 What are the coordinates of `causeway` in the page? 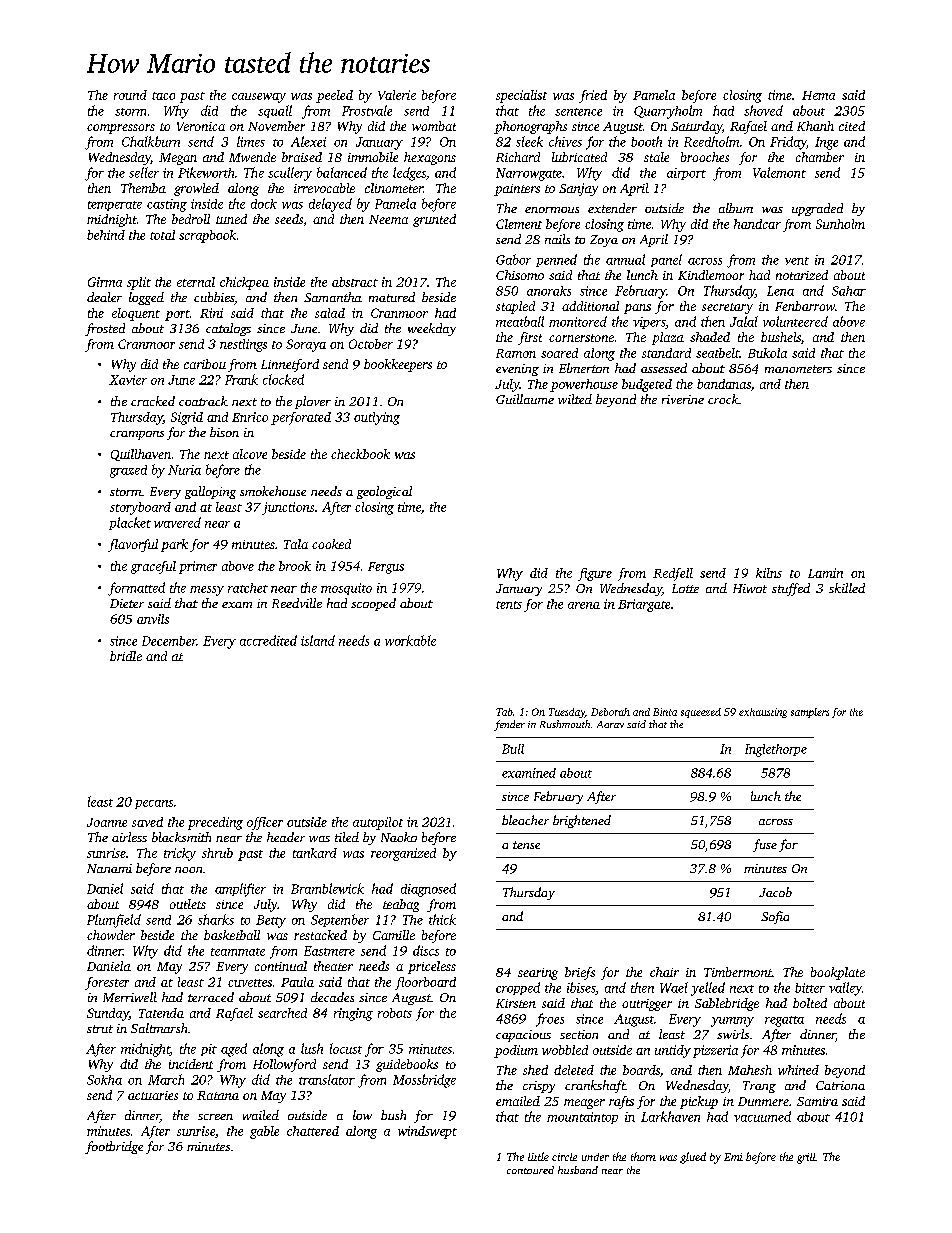 It's located at (259, 98).
